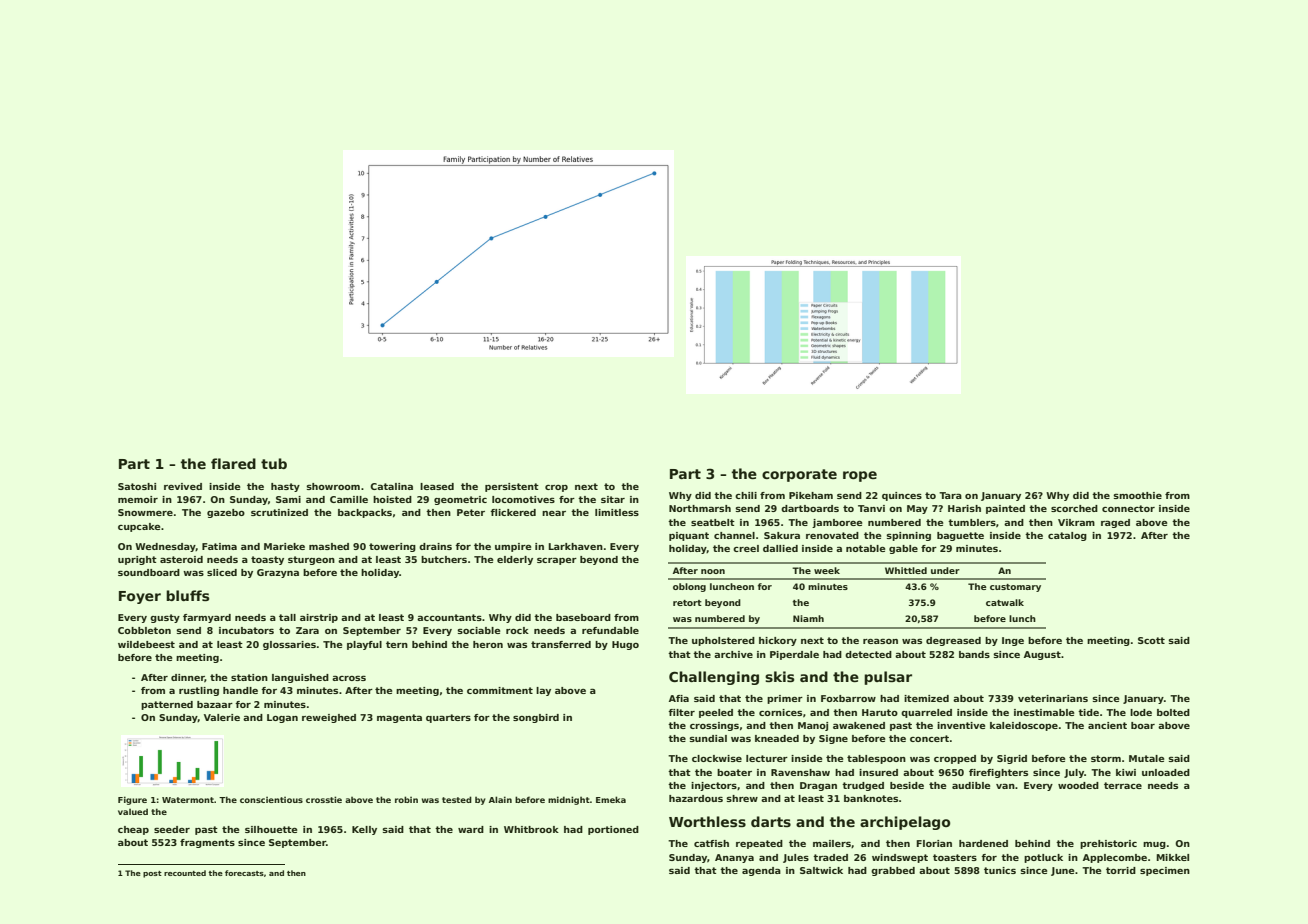 The image size is (1308, 924). What do you see at coordinates (187, 595) in the screenshot?
I see `bluffs` at bounding box center [187, 595].
